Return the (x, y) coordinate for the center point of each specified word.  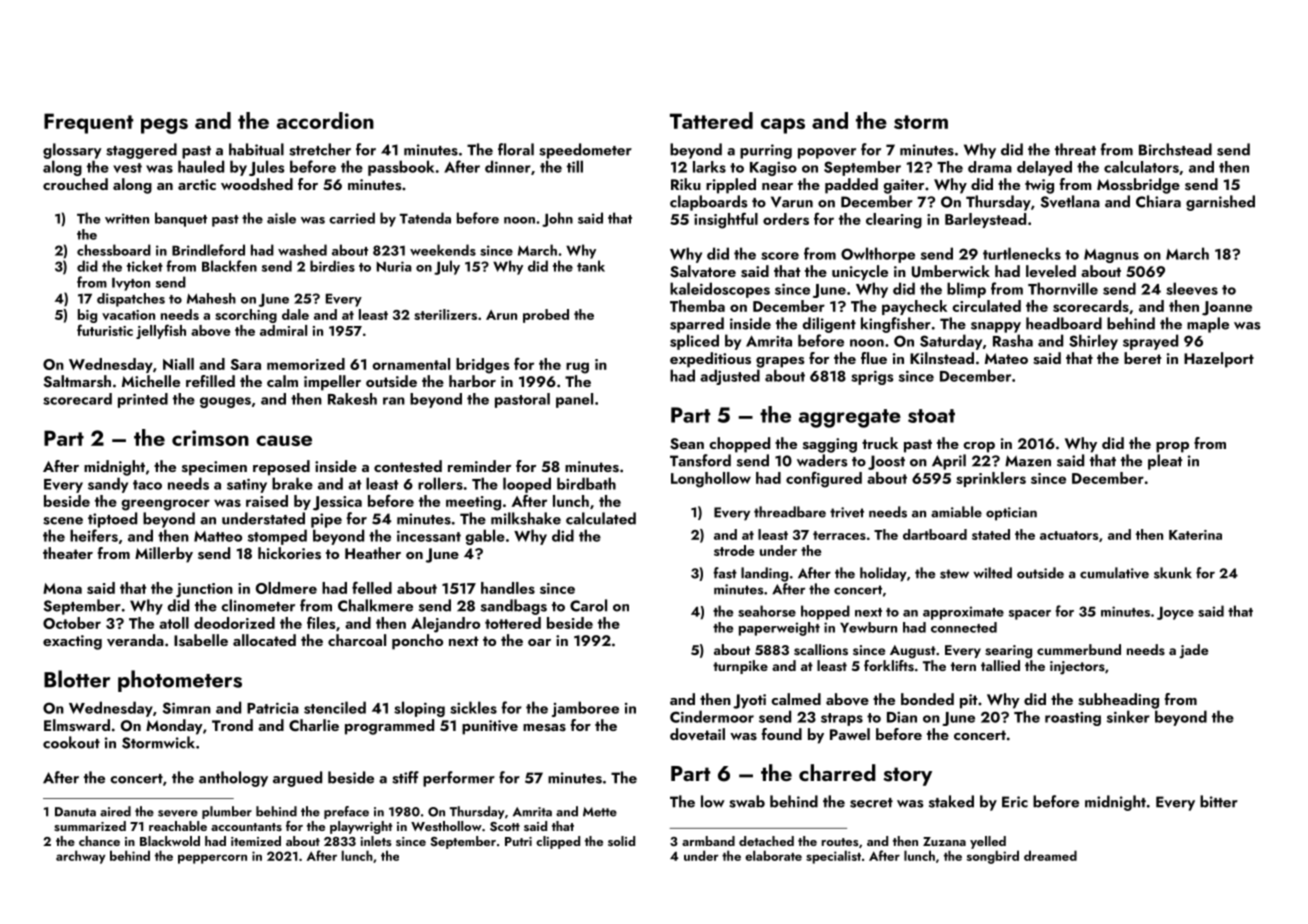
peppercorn (212, 859)
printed (143, 400)
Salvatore (703, 271)
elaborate (773, 855)
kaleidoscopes (720, 290)
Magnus (1111, 256)
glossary (72, 151)
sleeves (1192, 288)
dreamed (1050, 855)
